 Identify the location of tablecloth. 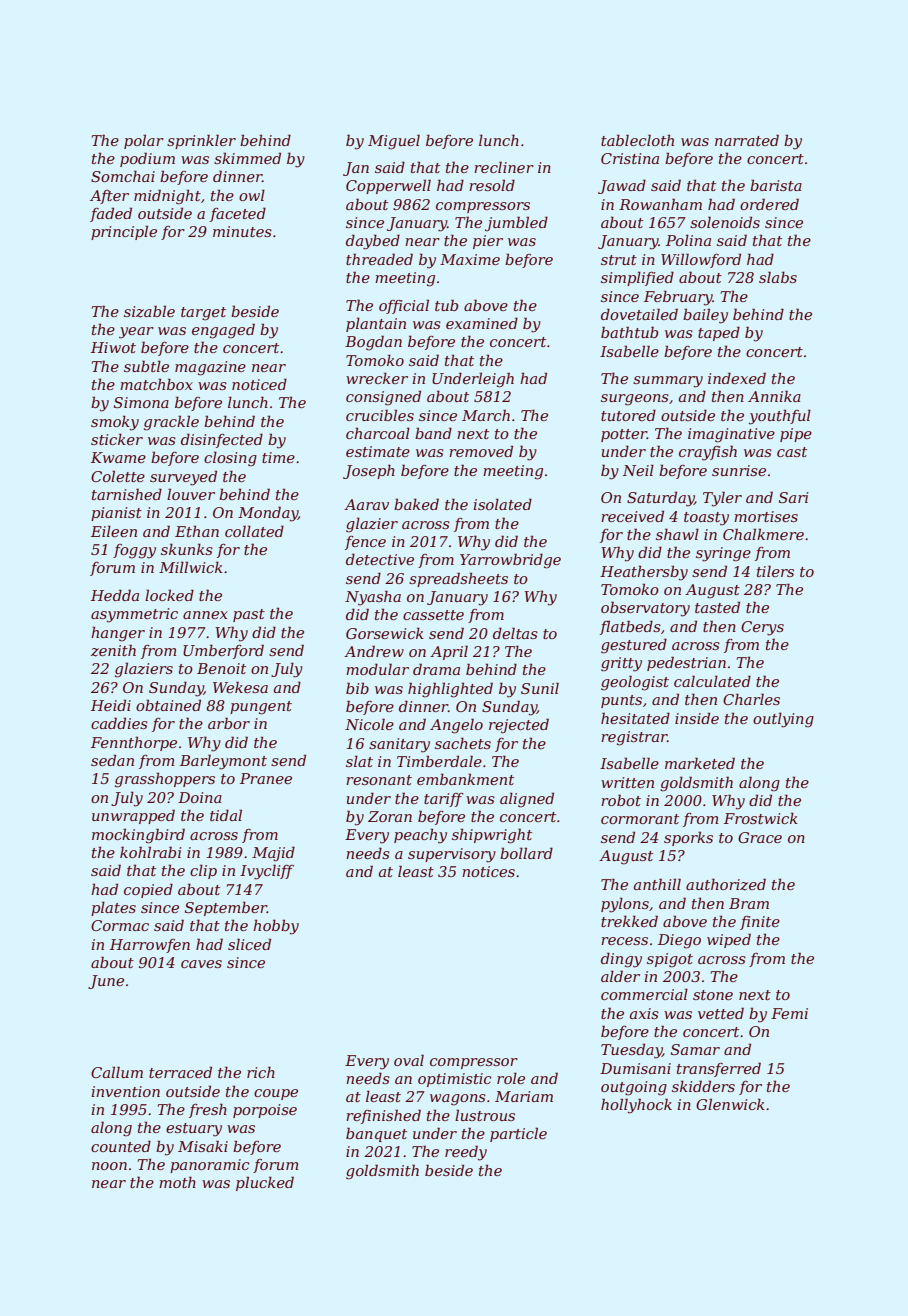
(637, 140).
